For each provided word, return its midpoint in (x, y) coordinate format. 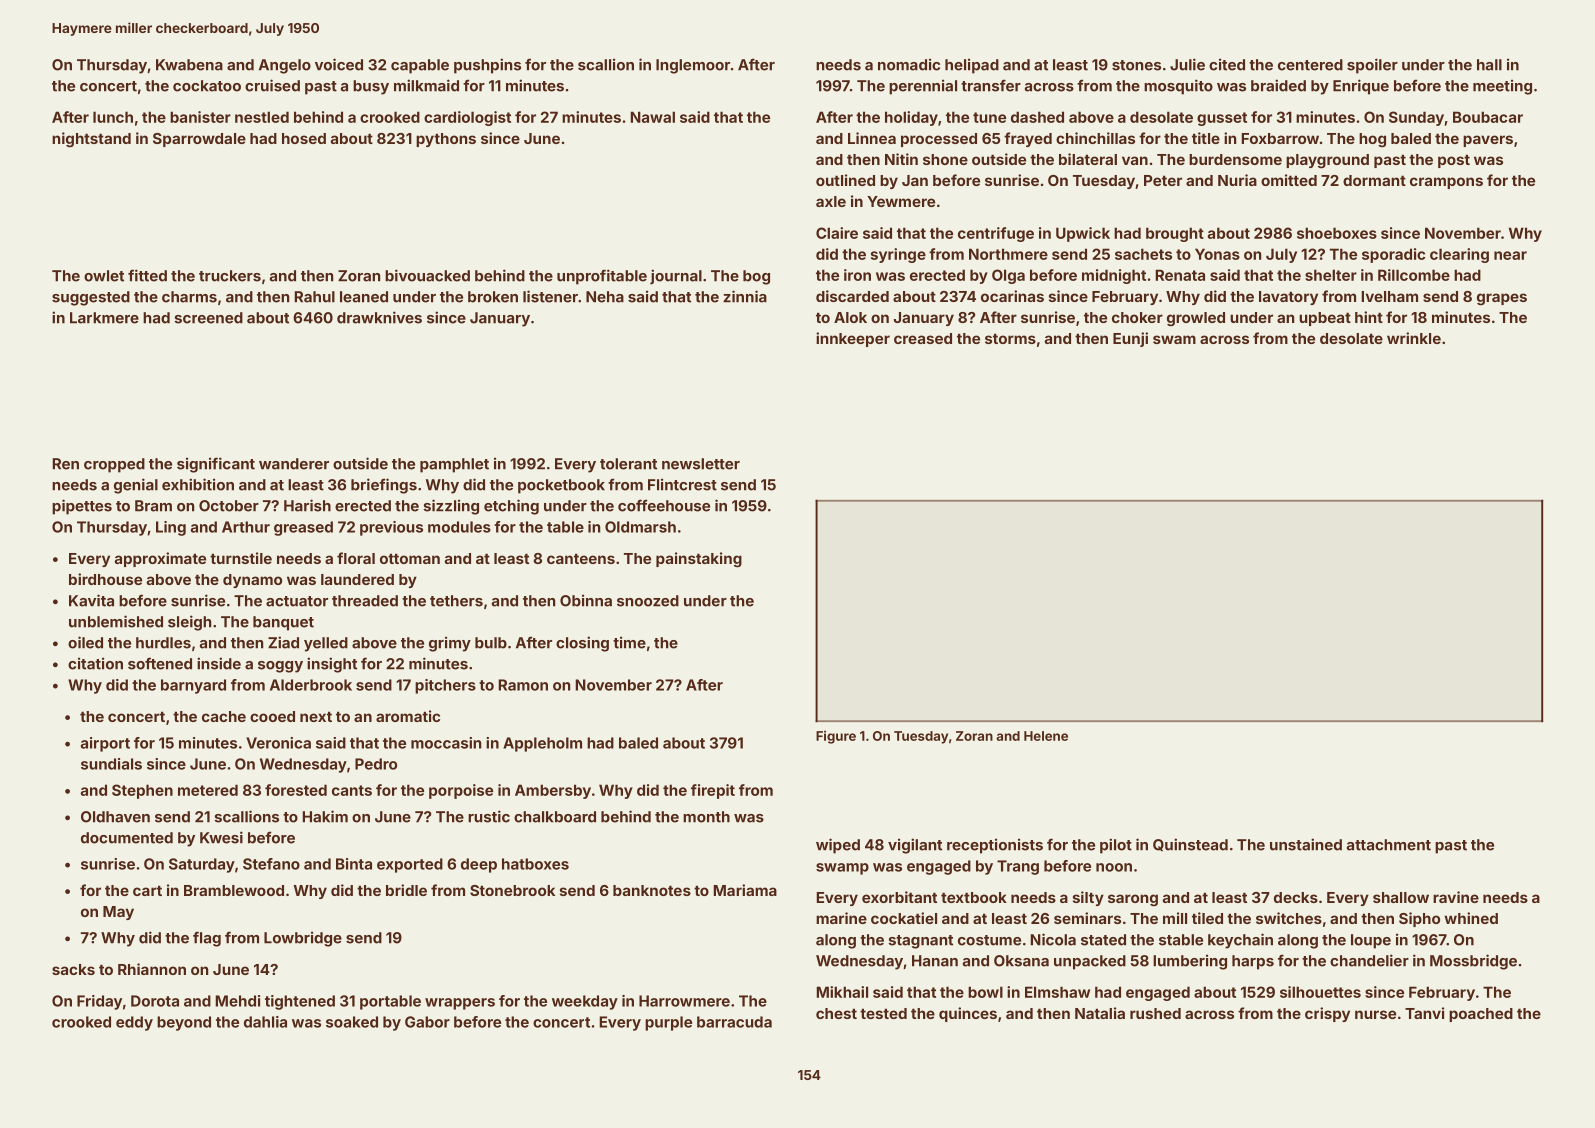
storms (1010, 339)
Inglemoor (693, 66)
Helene (1046, 736)
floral (356, 558)
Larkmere (104, 318)
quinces (968, 1014)
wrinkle (1414, 338)
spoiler (1372, 66)
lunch (113, 117)
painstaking (699, 560)
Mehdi (238, 1001)
